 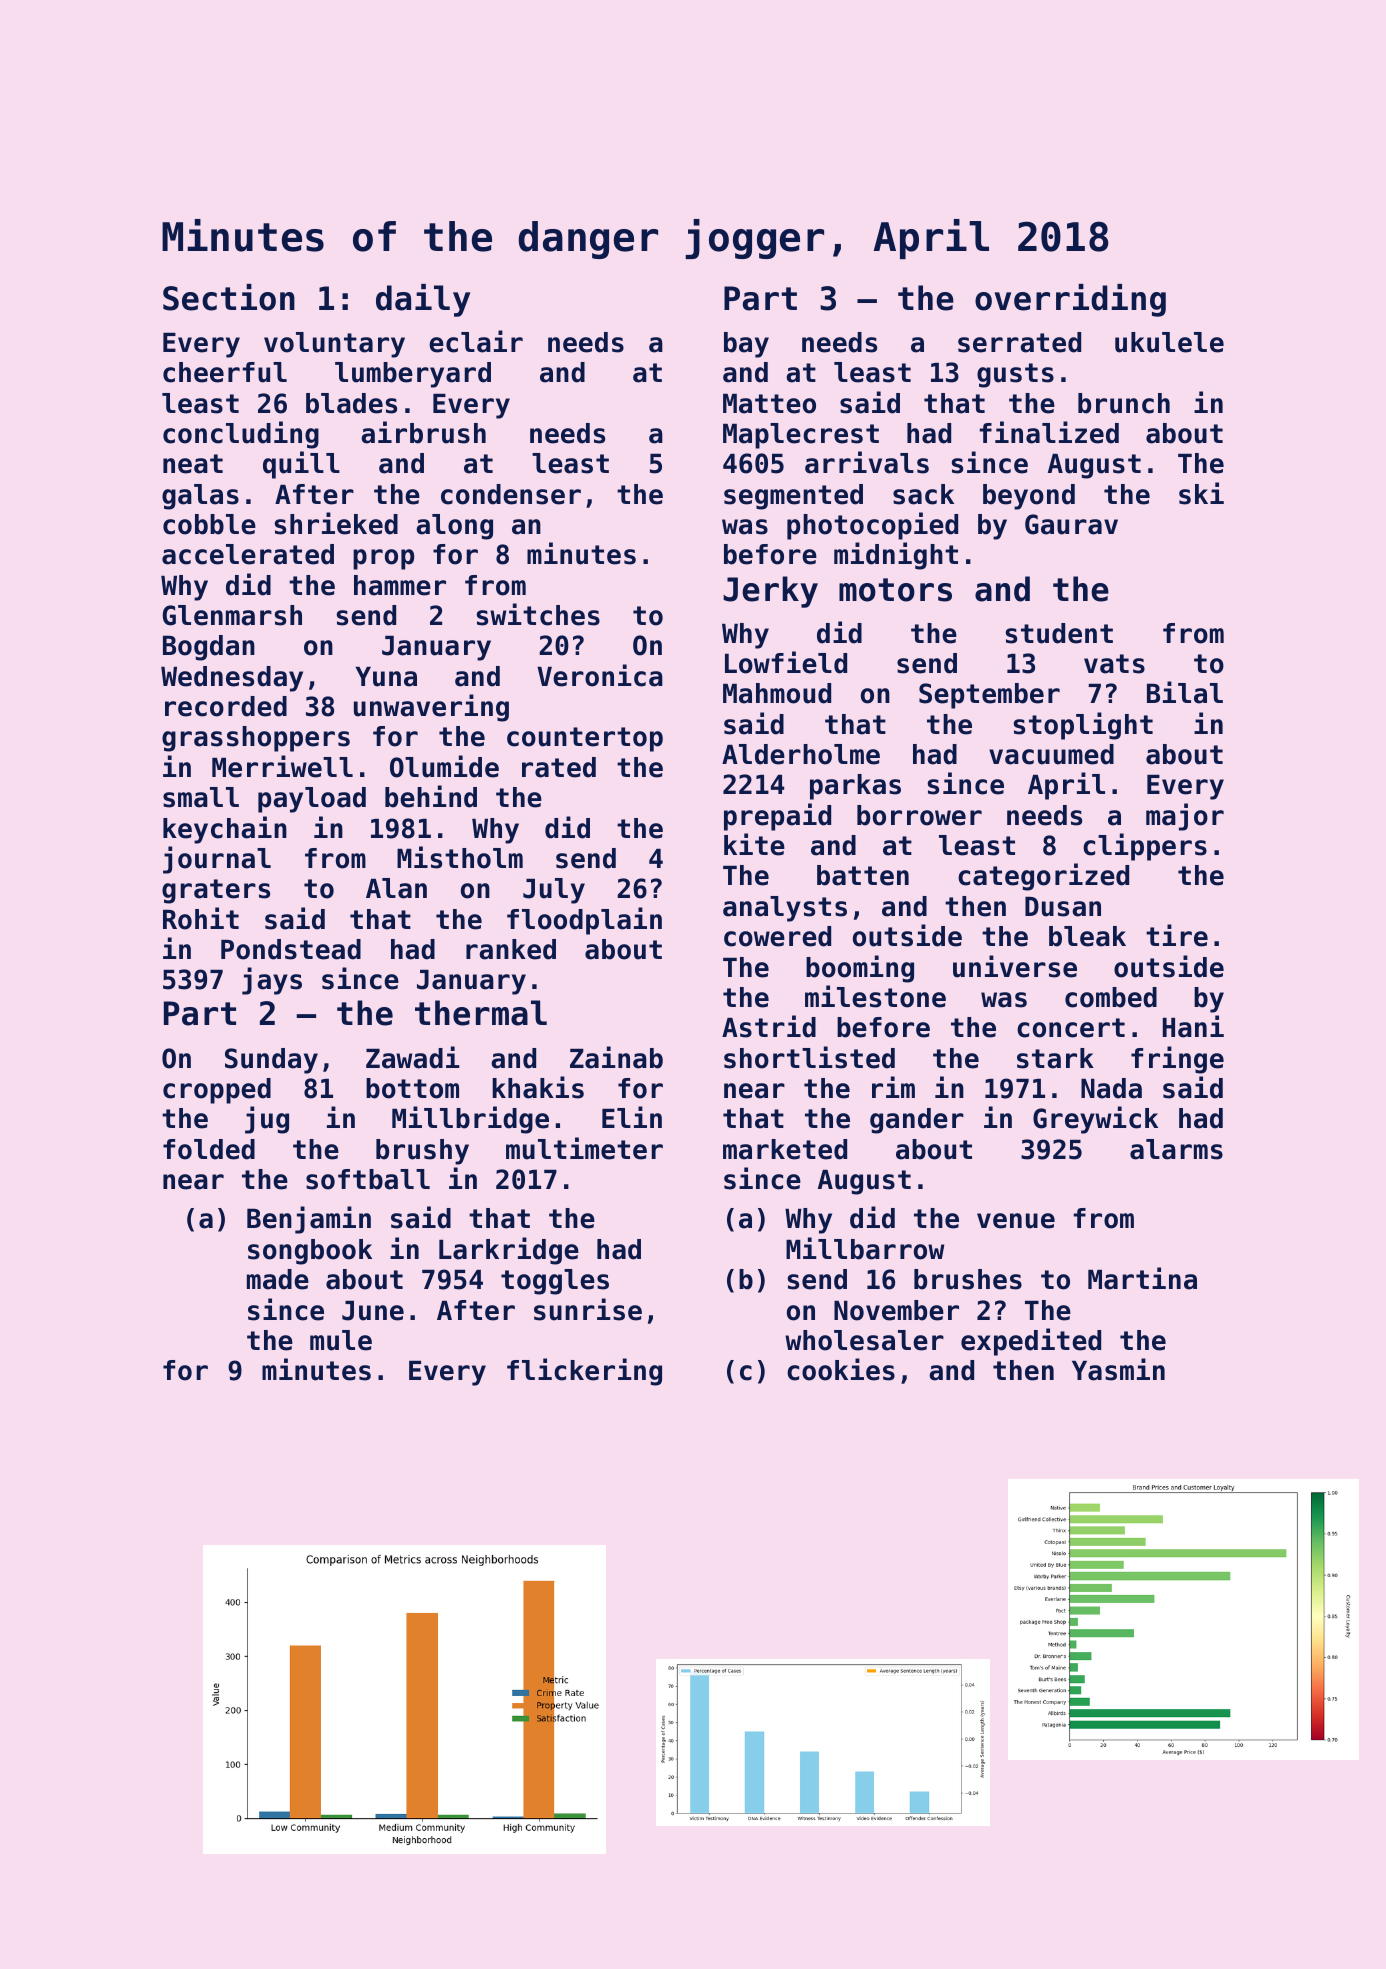 What do you see at coordinates (341, 1340) in the screenshot?
I see `mule` at bounding box center [341, 1340].
